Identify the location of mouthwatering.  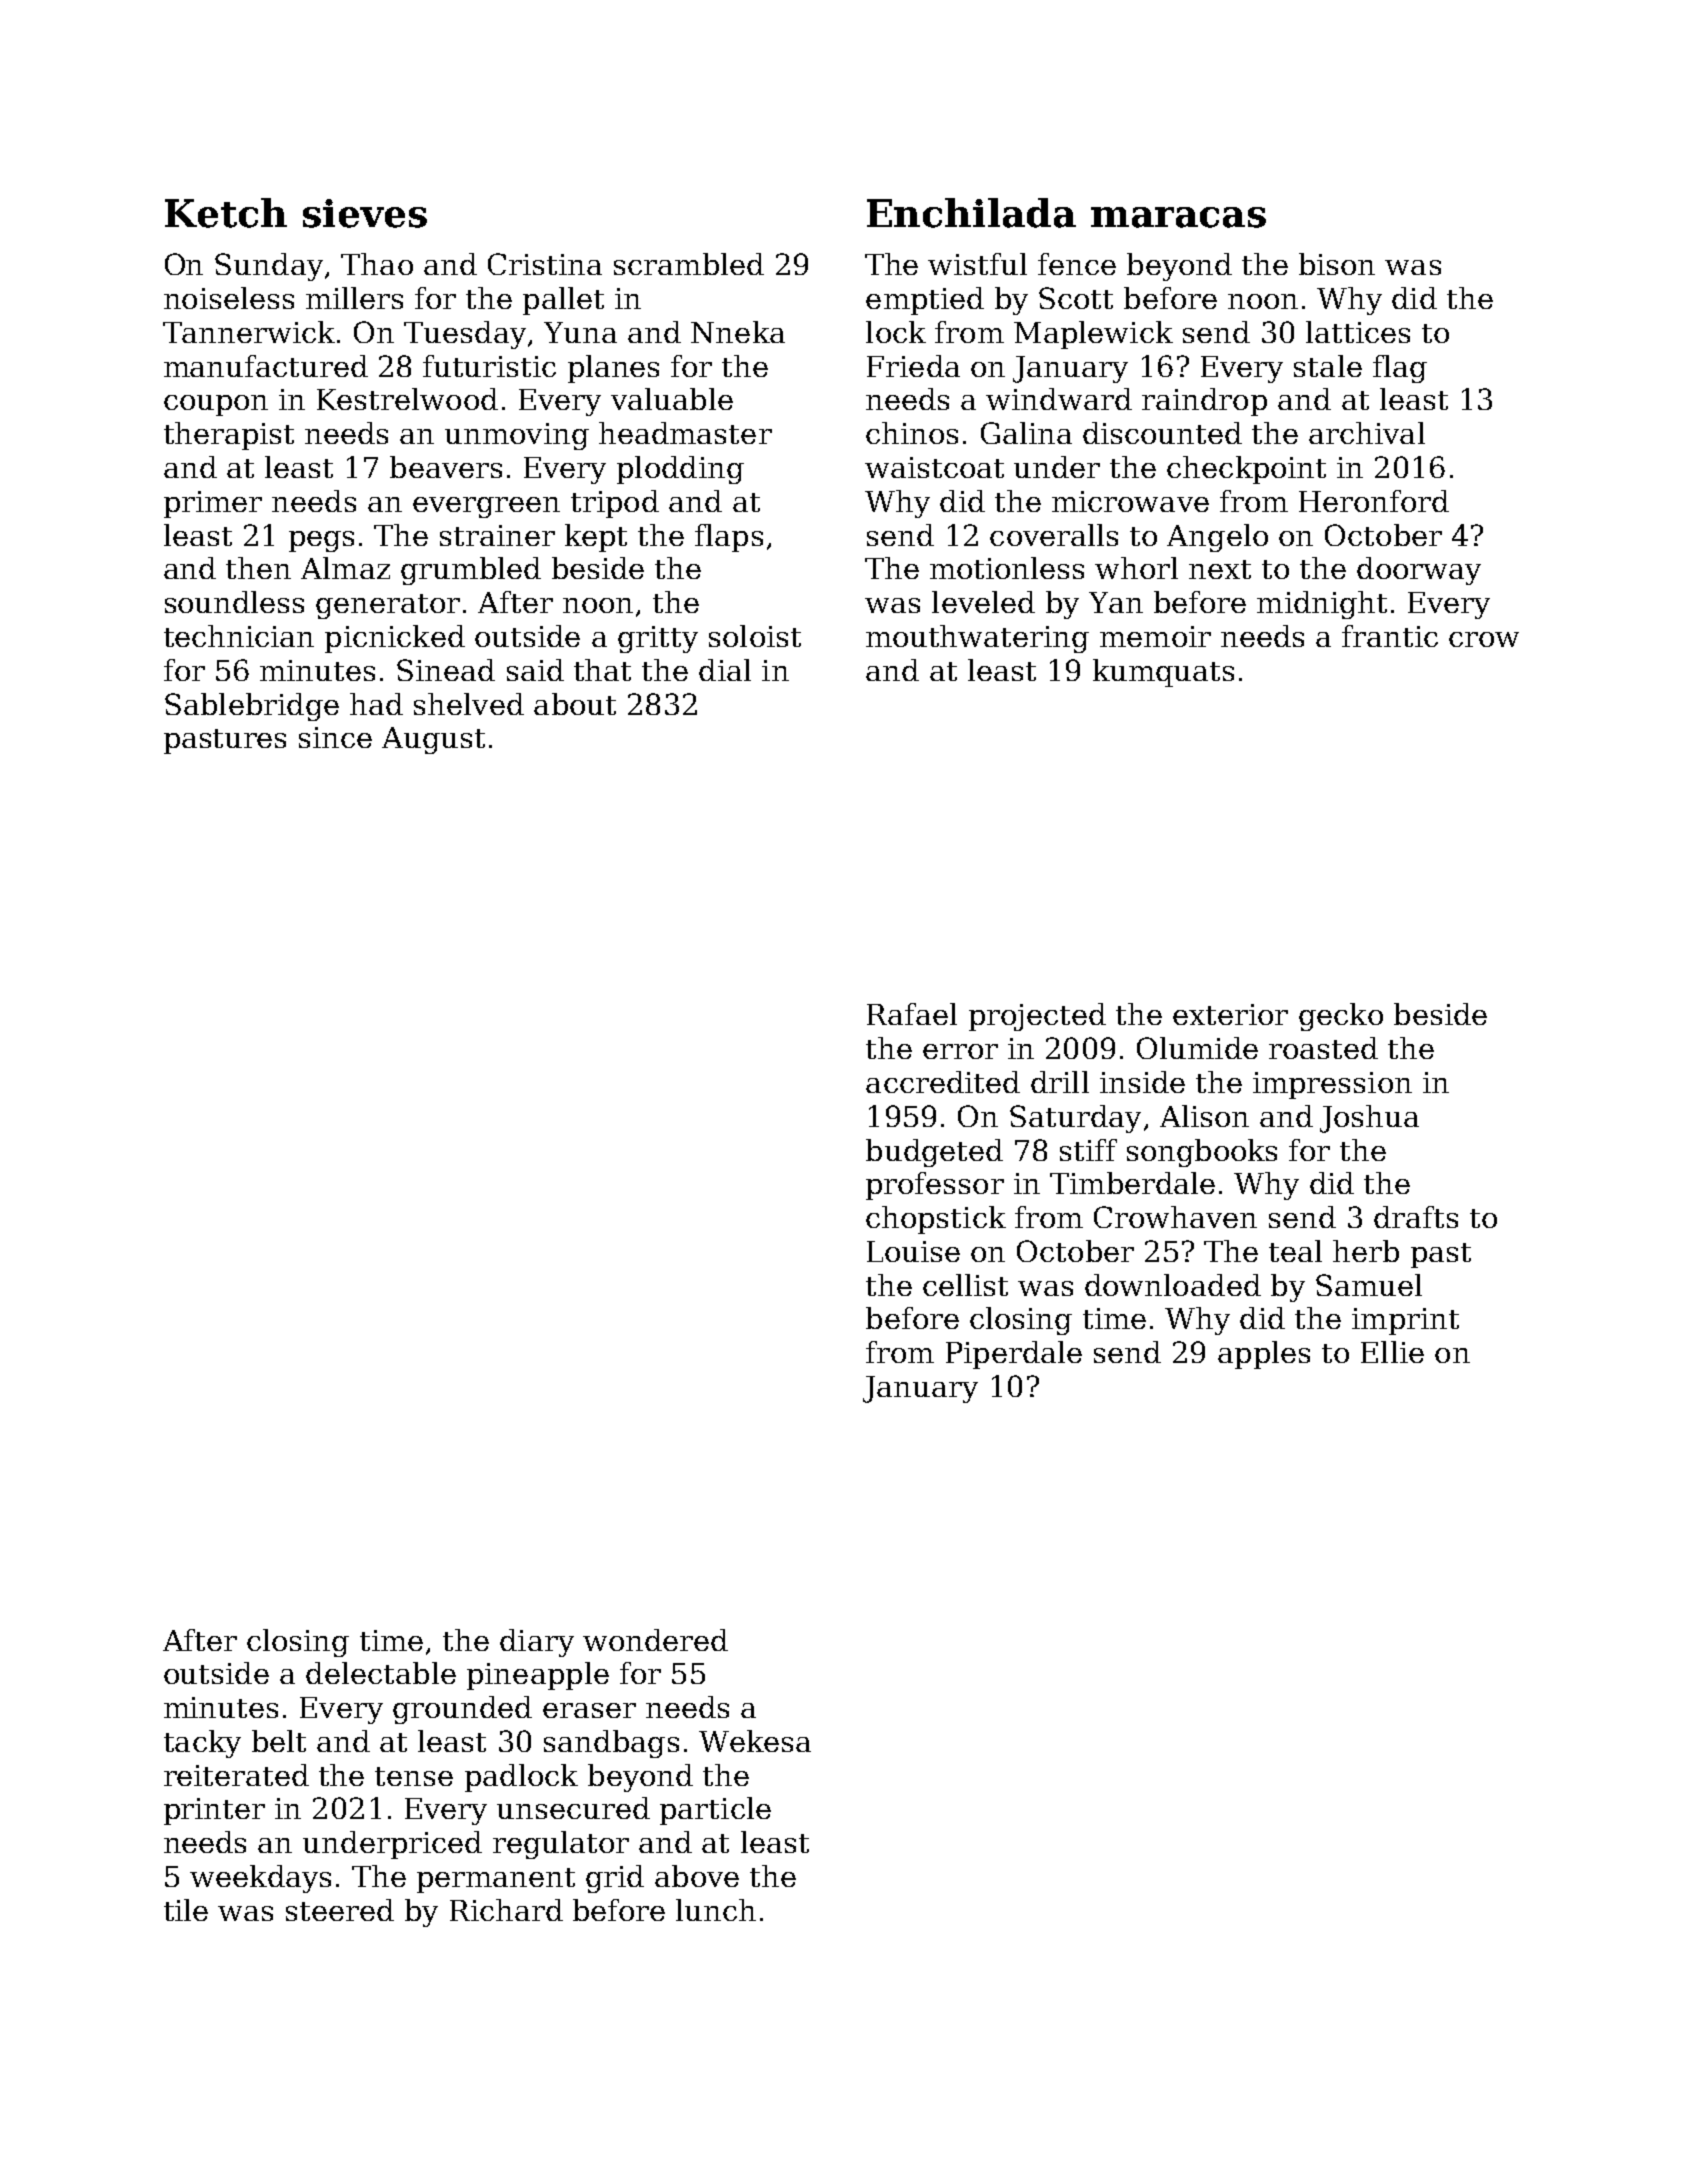
(977, 639).
